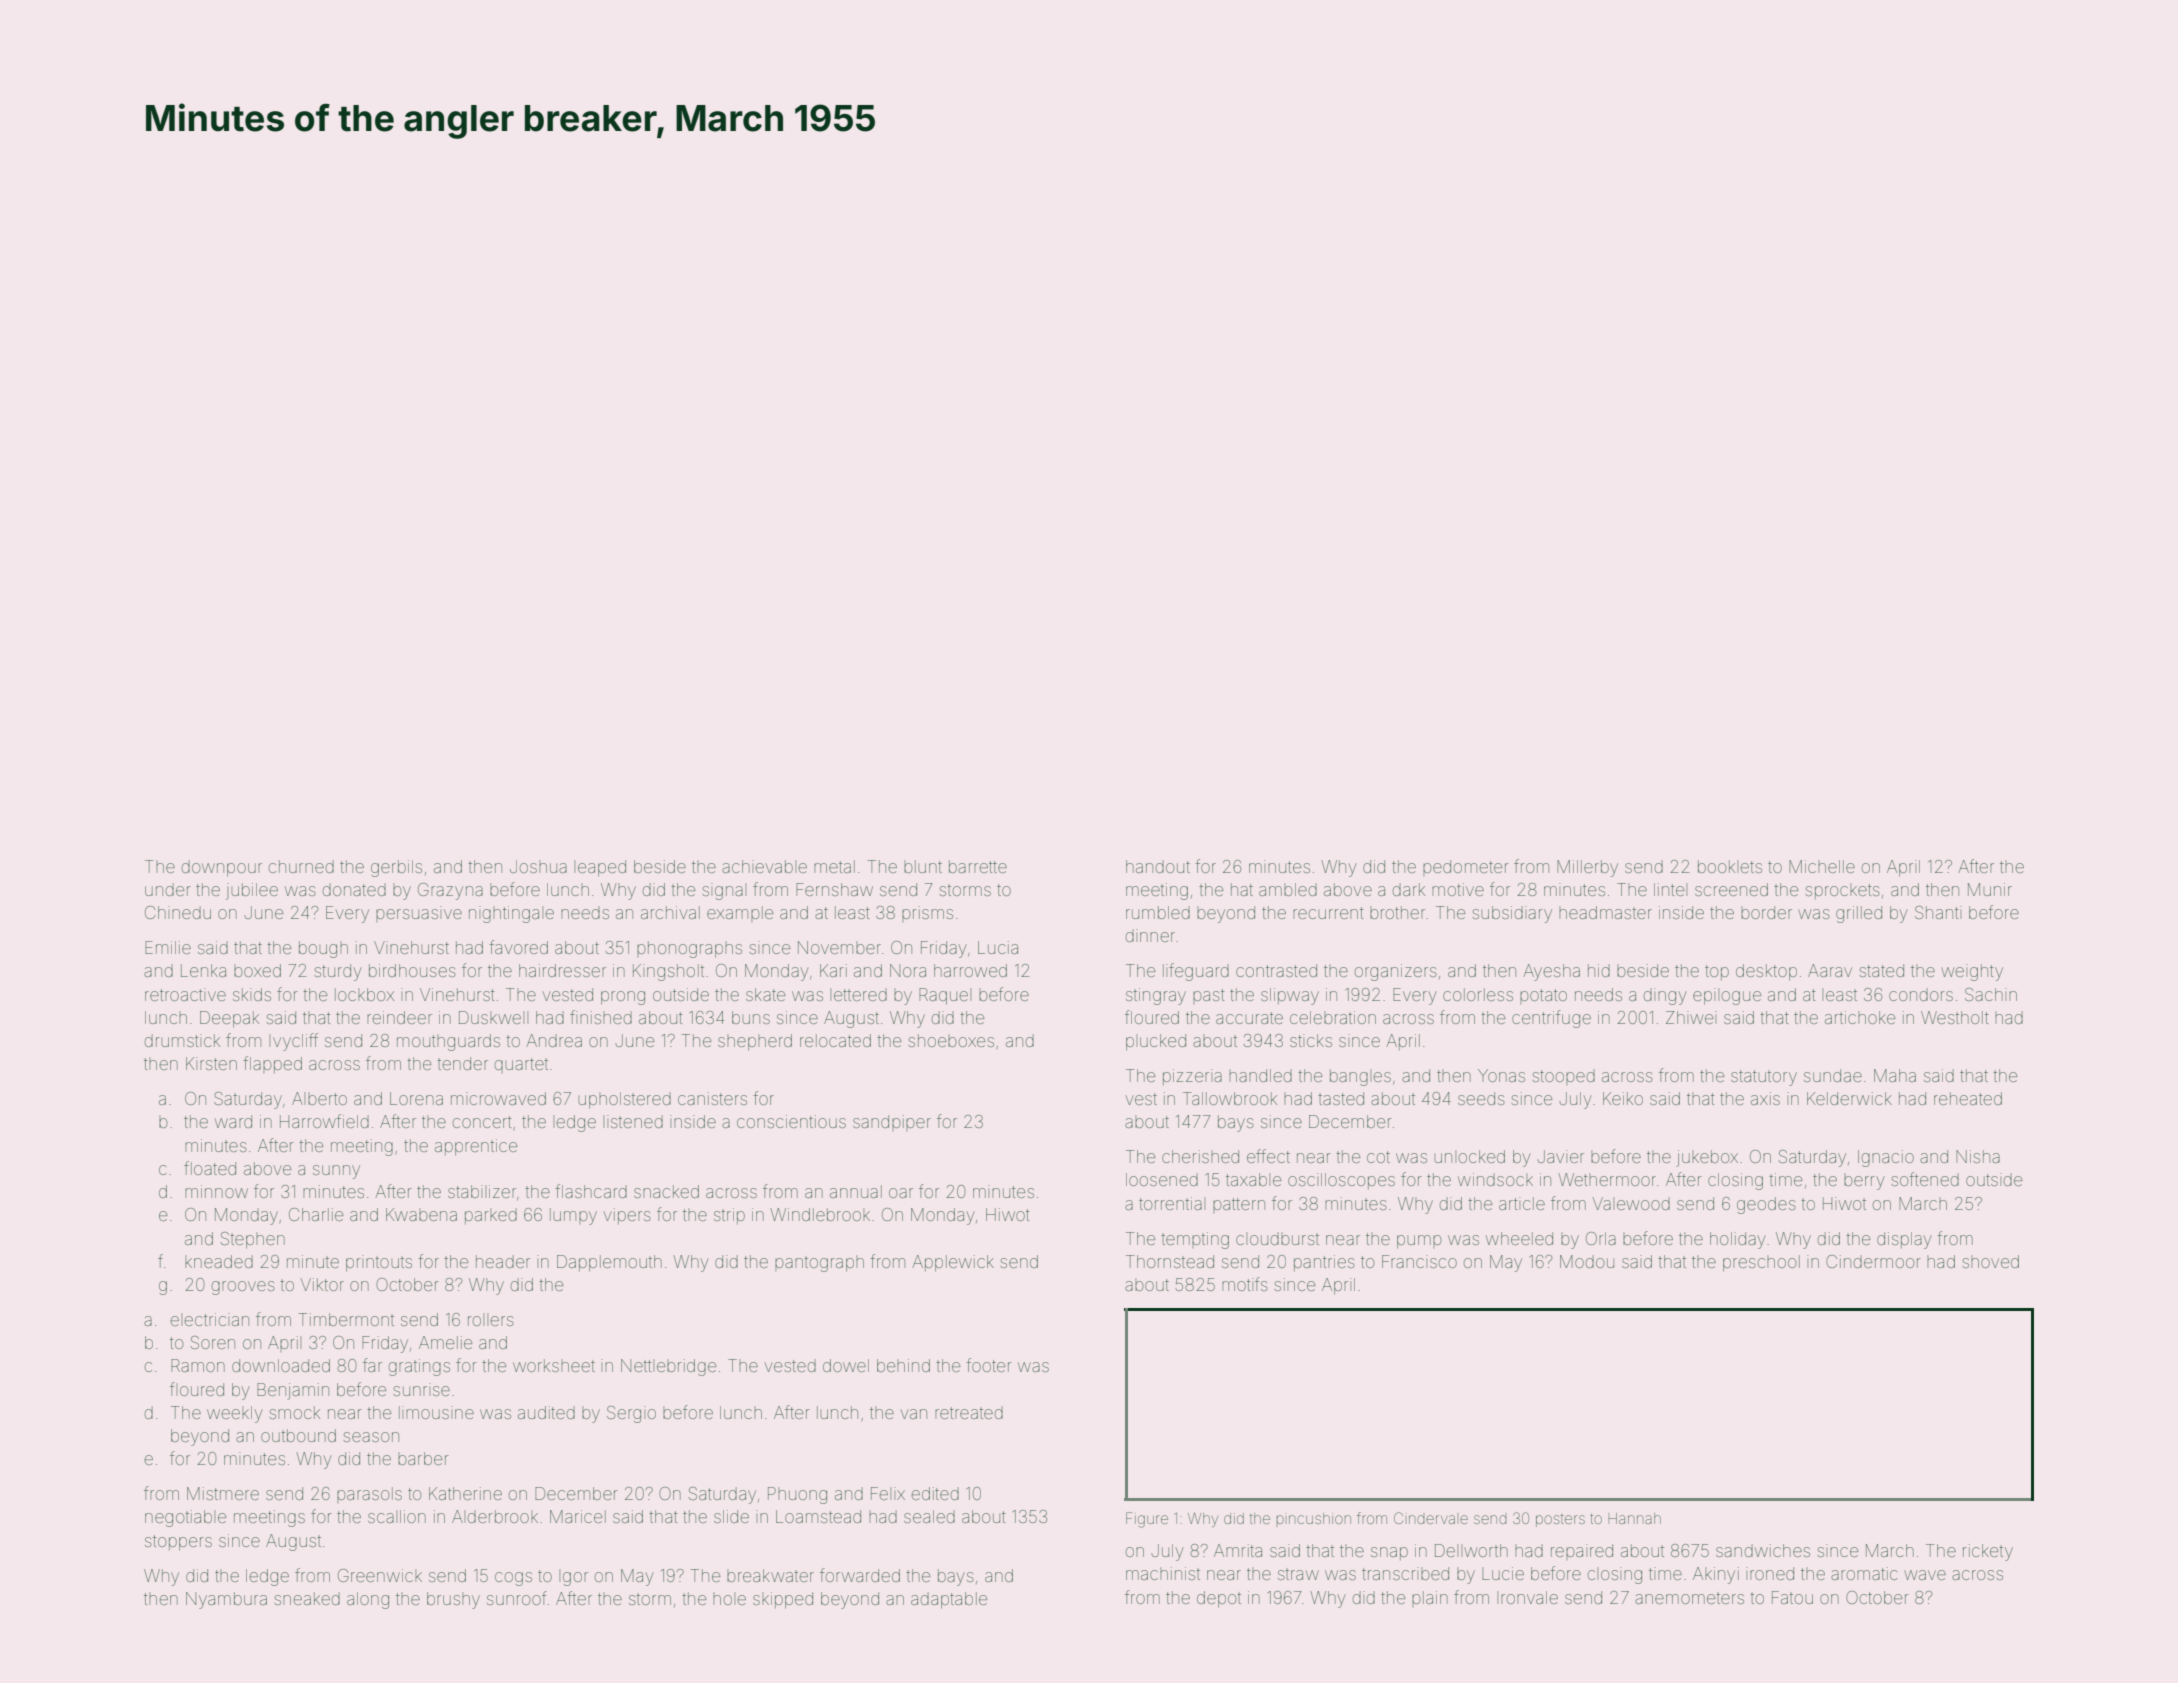 The width and height of the screenshot is (2178, 1683). Describe the element at coordinates (953, 1263) in the screenshot. I see `Applewick` at that location.
